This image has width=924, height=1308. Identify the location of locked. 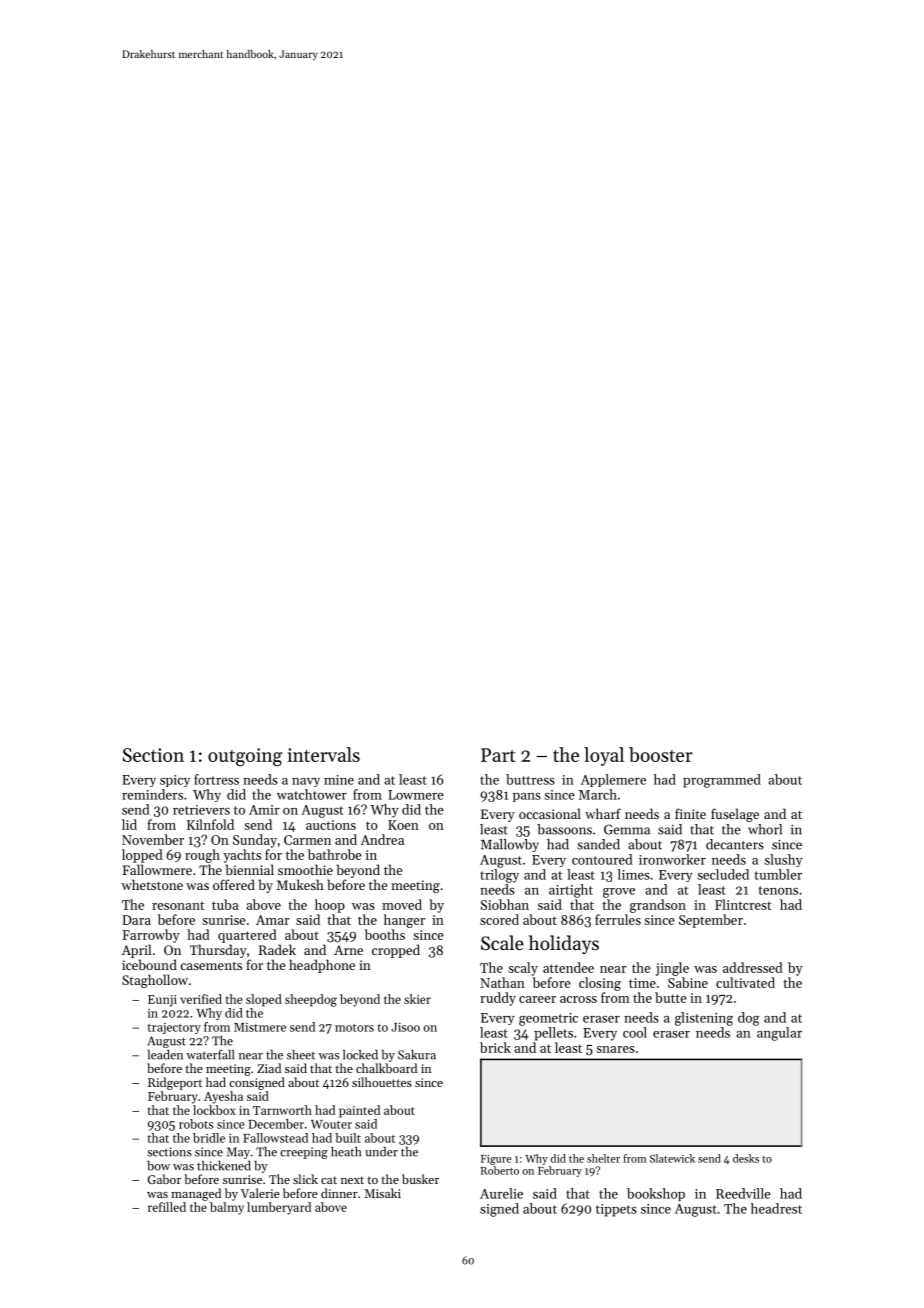
(360, 1055).
